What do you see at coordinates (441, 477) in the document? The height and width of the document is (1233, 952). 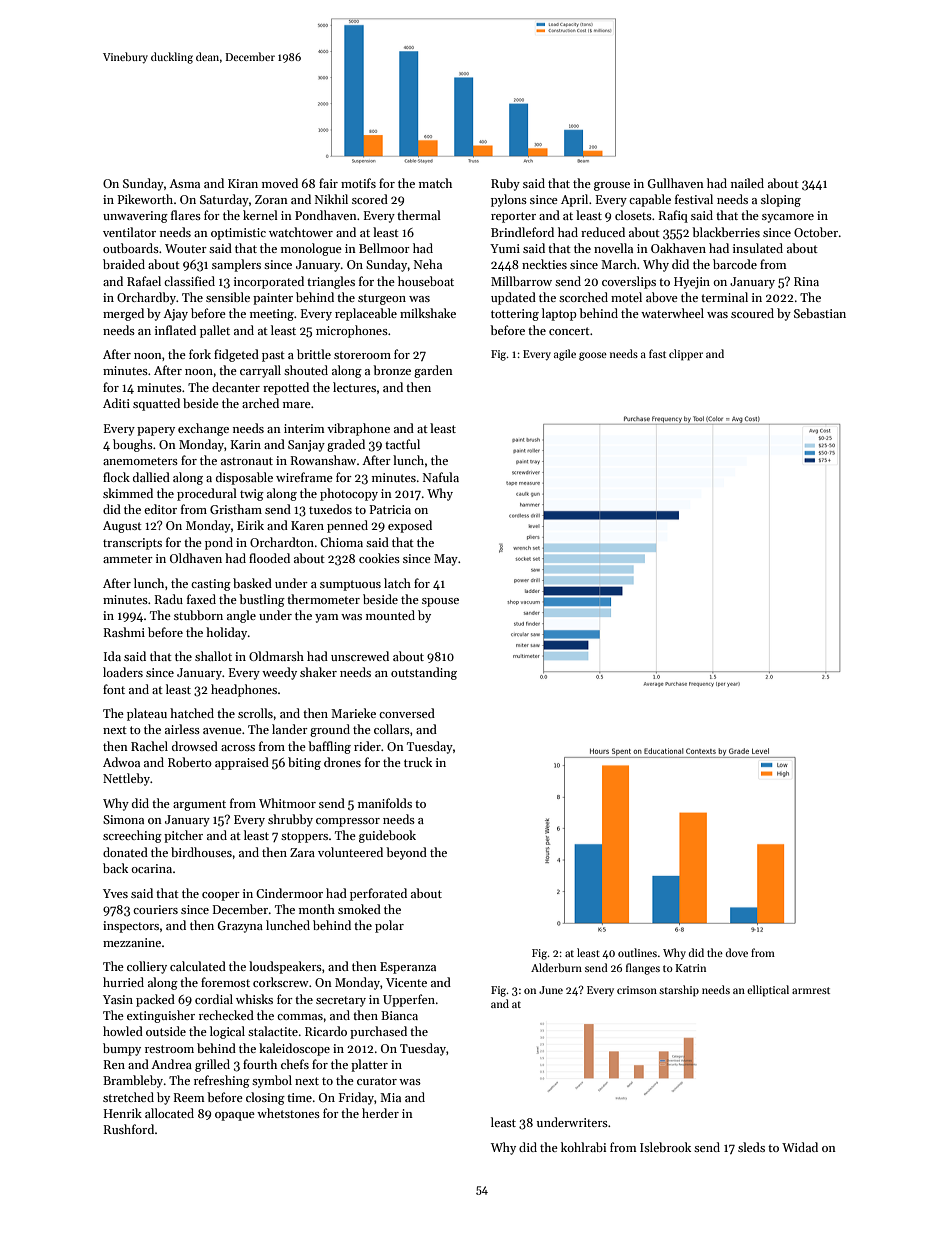 I see `Nafula` at bounding box center [441, 477].
